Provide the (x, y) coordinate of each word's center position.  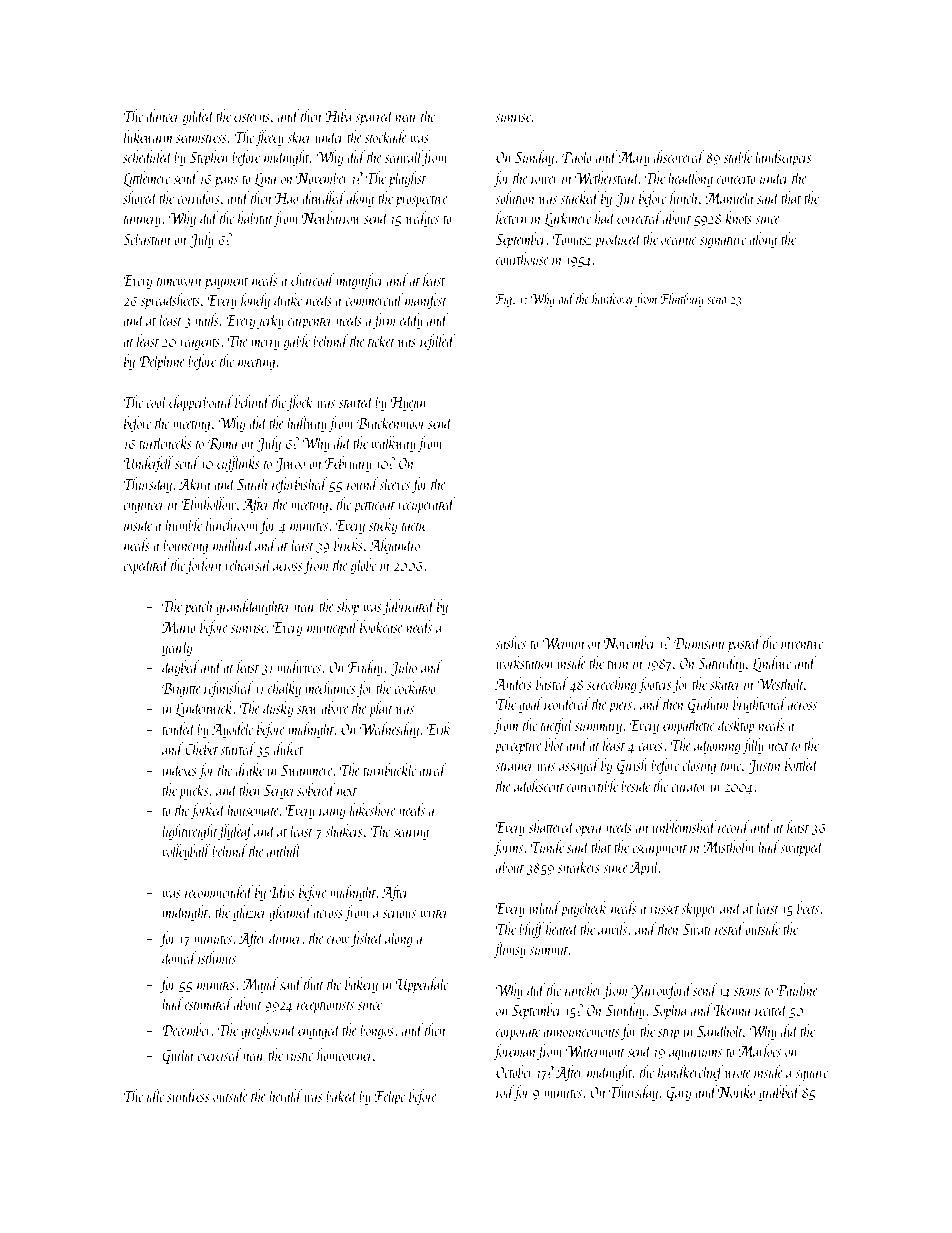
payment (226, 283)
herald (286, 1095)
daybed (181, 668)
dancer (163, 115)
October (515, 1071)
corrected (639, 217)
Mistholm (728, 846)
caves (650, 747)
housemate (253, 809)
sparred (374, 117)
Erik (439, 728)
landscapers (783, 158)
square (811, 1076)
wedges (422, 219)
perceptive (518, 748)
